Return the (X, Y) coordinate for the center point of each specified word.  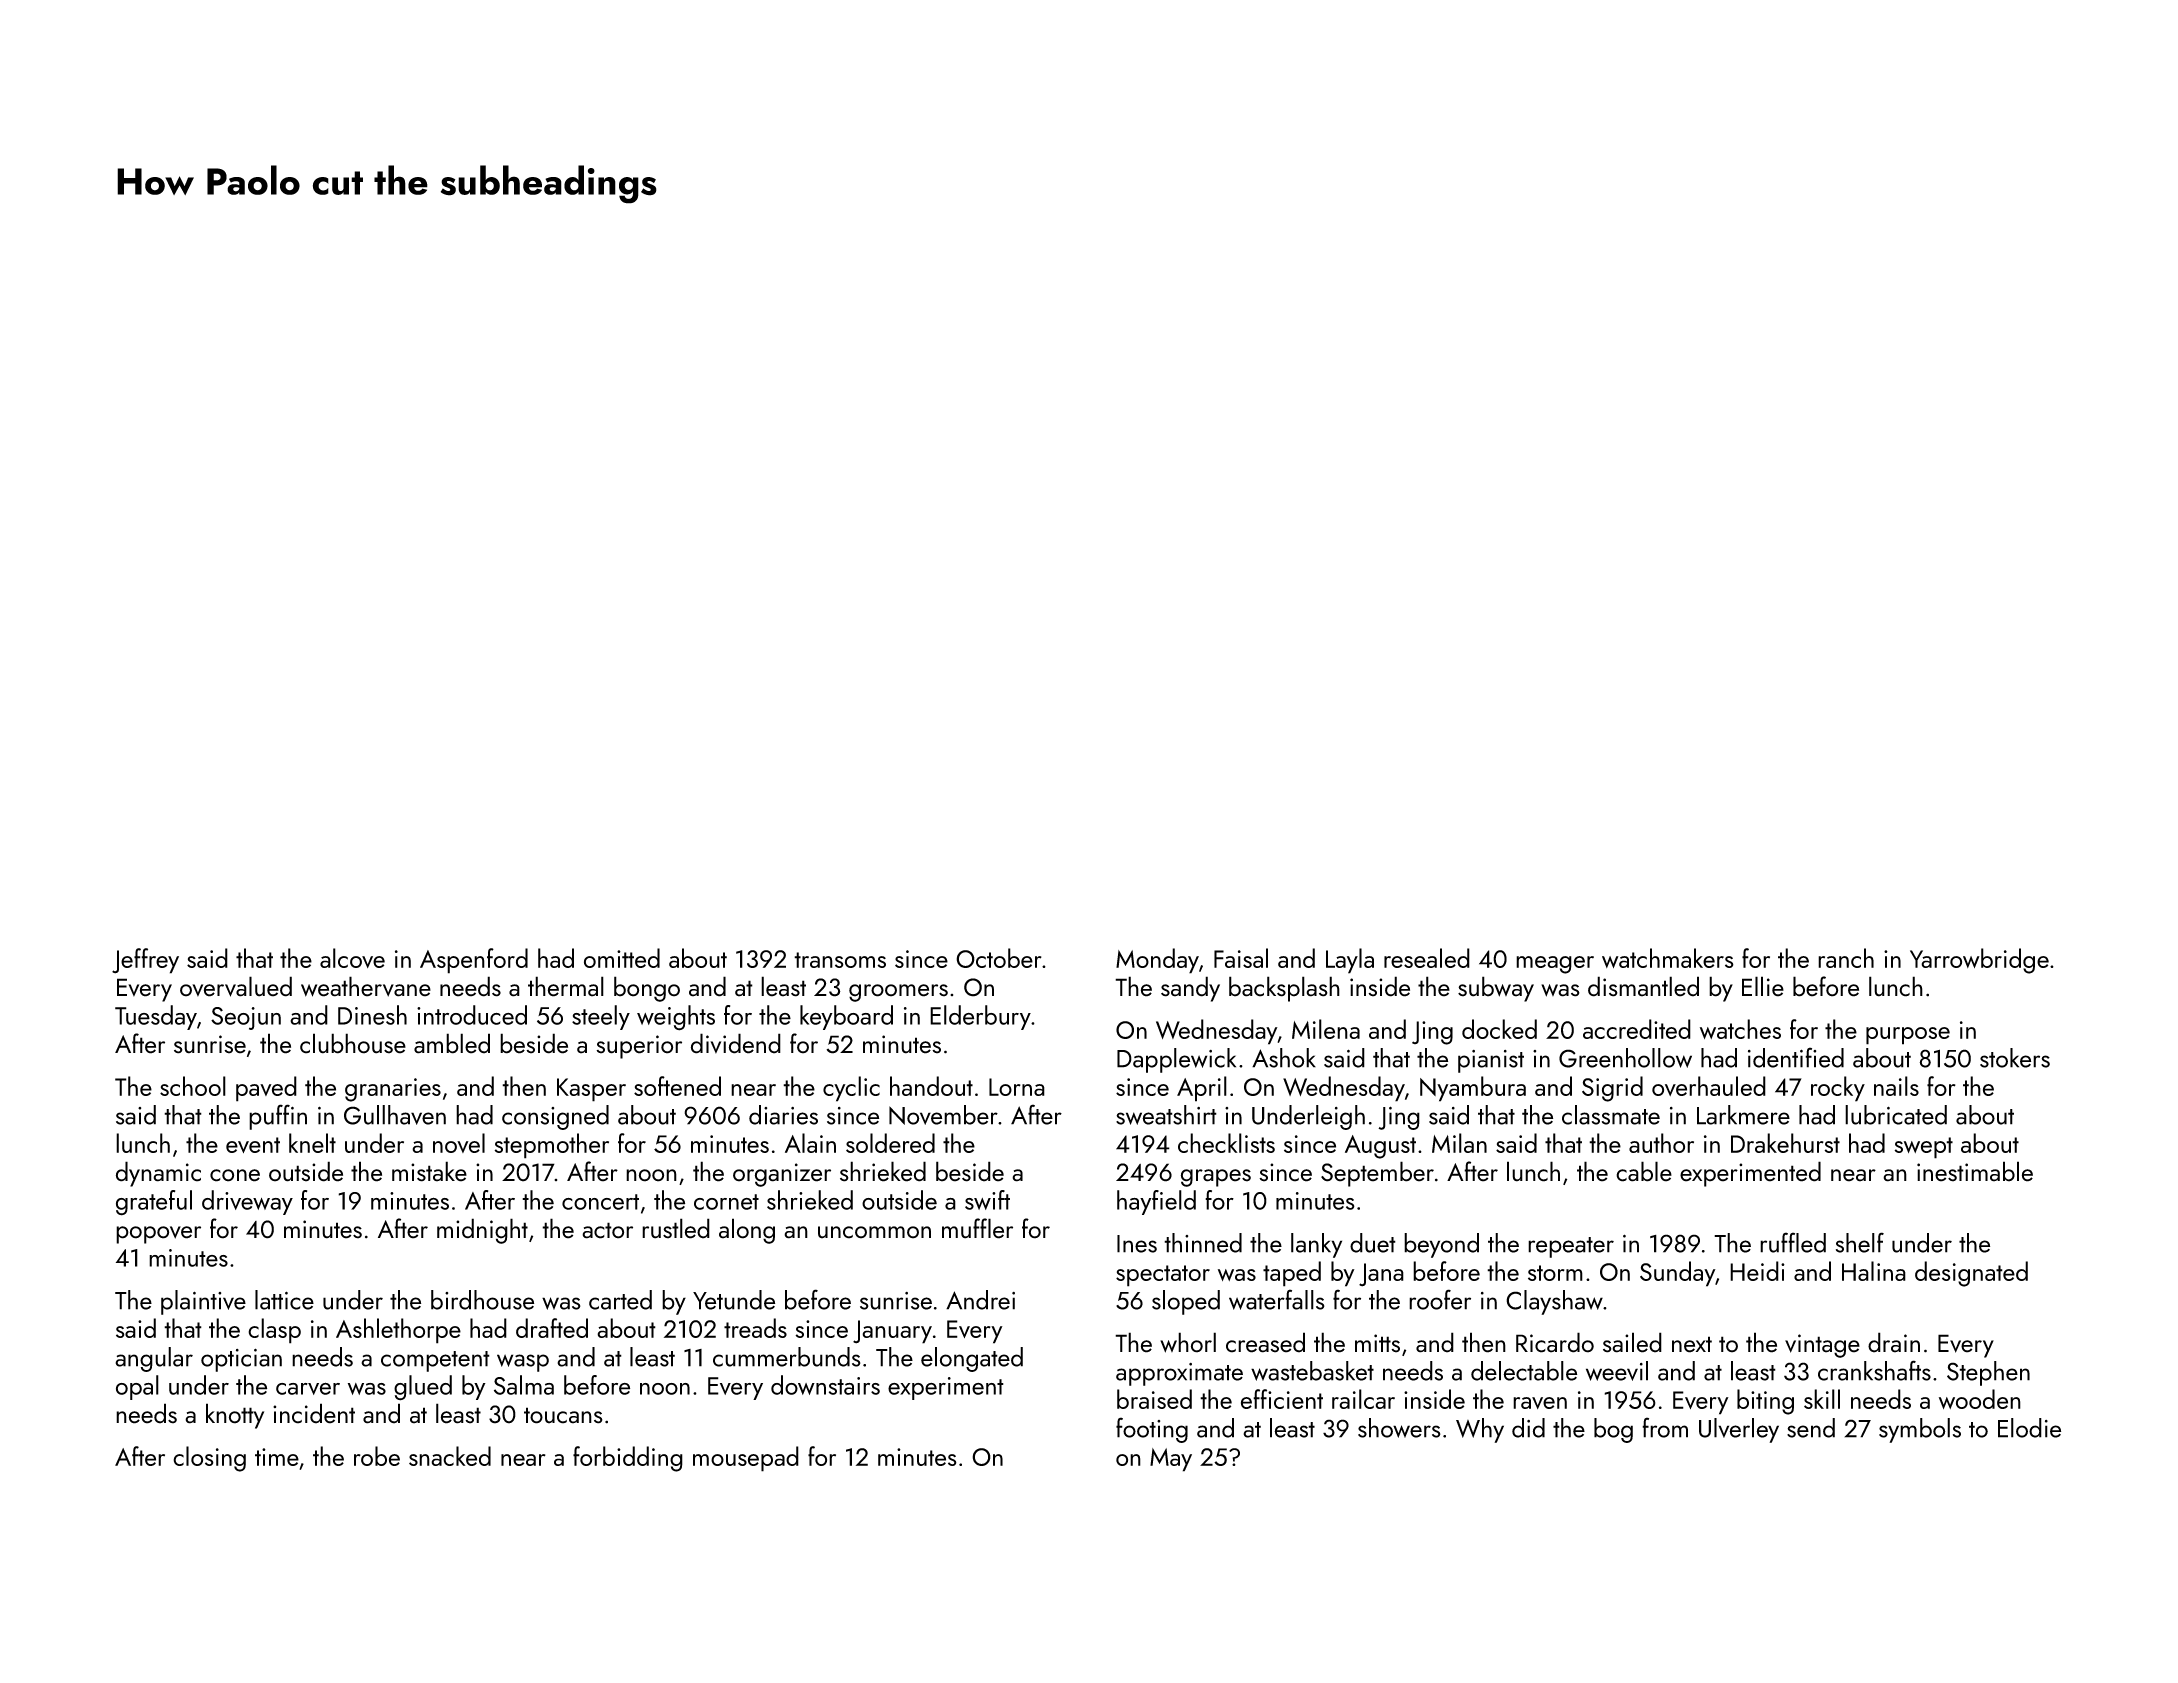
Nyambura (1473, 1089)
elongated (972, 1359)
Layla (1350, 961)
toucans (563, 1415)
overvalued (236, 986)
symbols (1920, 1430)
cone (235, 1175)
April (1202, 1089)
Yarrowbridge (1979, 961)
